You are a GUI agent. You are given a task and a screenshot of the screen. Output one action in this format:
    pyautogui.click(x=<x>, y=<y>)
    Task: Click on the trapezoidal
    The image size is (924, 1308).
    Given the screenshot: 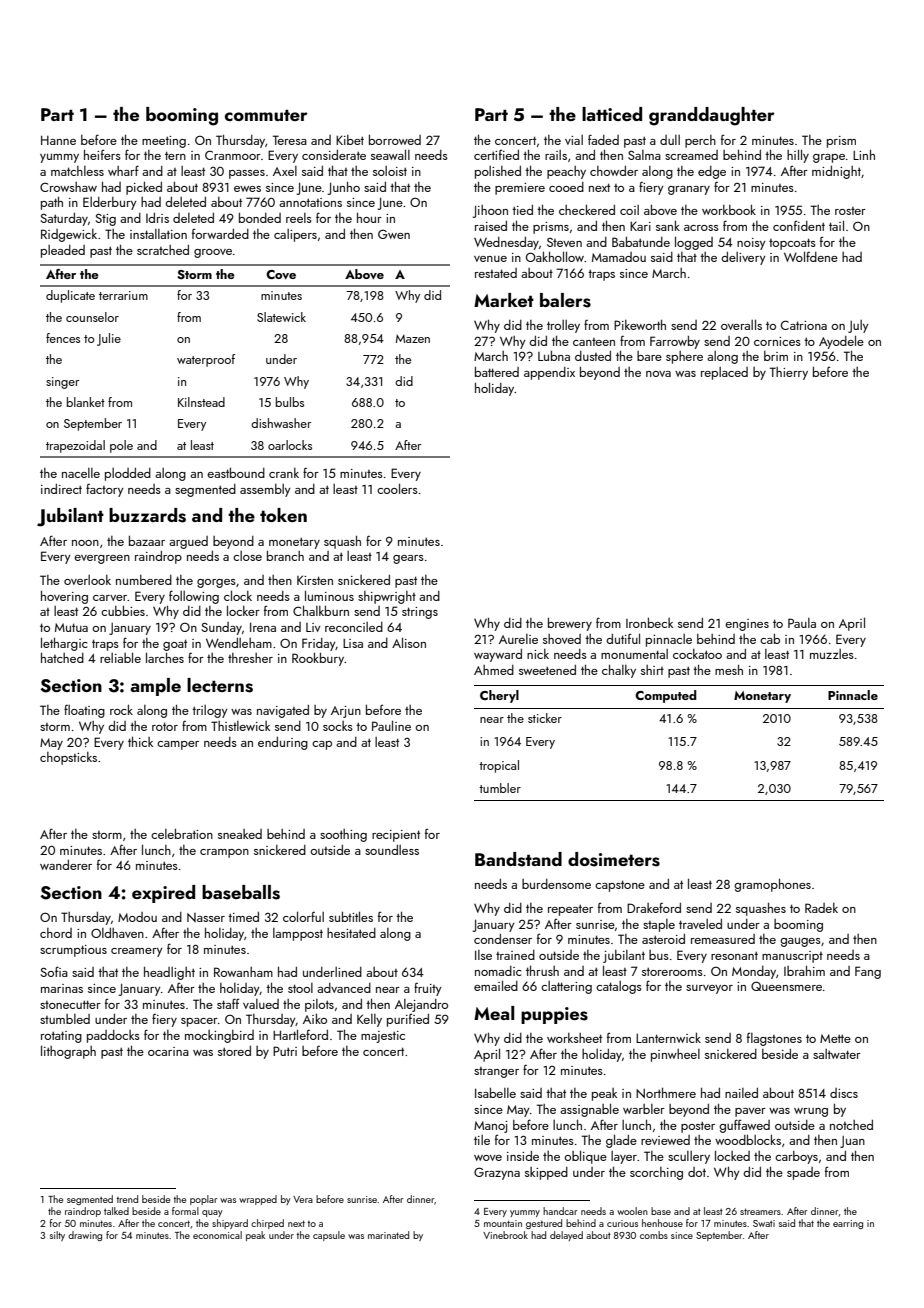 What is the action you would take?
    pyautogui.click(x=75, y=446)
